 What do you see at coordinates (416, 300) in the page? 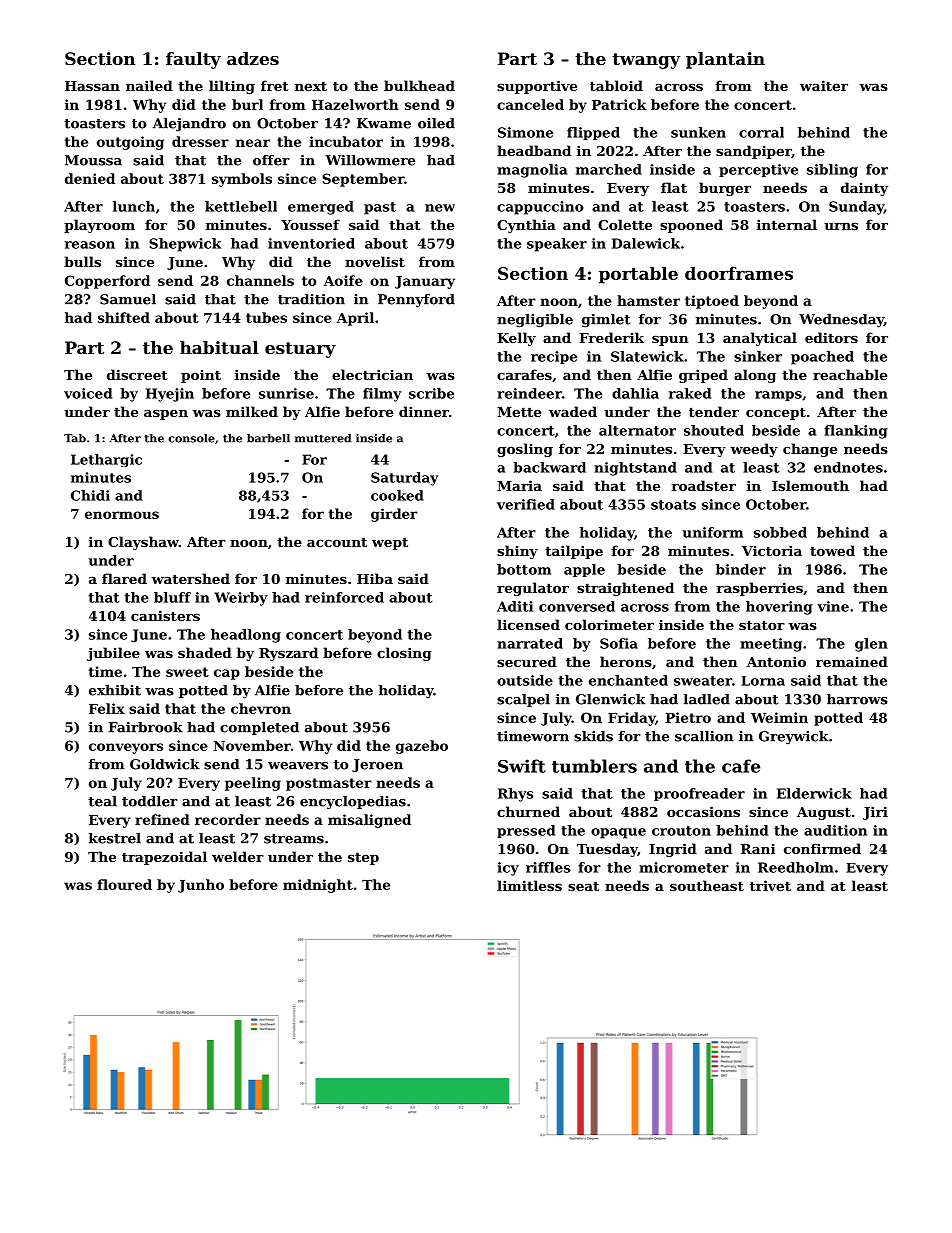
I see `Pennyford` at bounding box center [416, 300].
